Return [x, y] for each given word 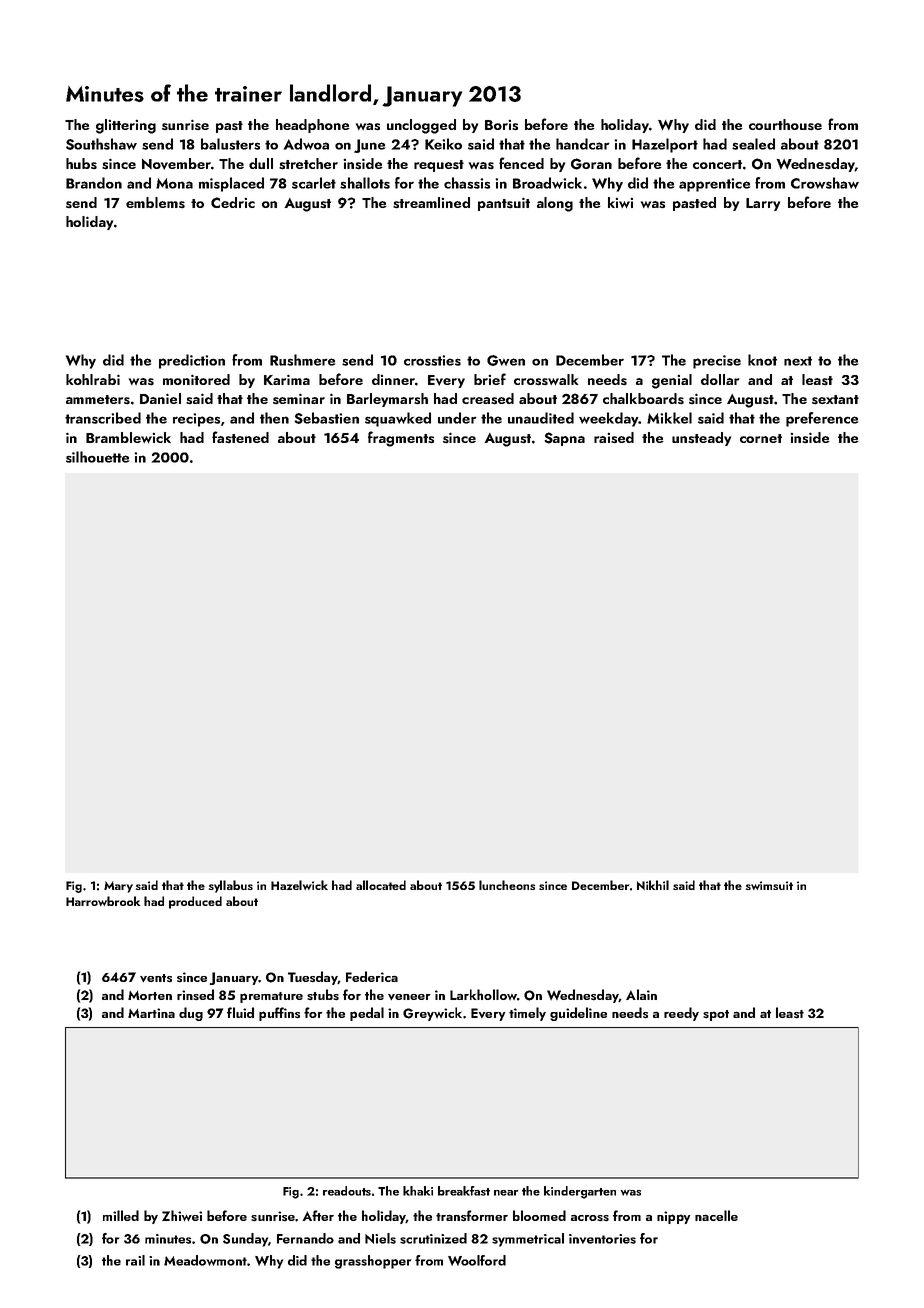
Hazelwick [299, 885]
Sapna [565, 439]
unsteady [701, 439]
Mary [118, 887]
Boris [501, 125]
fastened [240, 437]
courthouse [785, 124]
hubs [81, 163]
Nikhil [653, 885]
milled [121, 1215]
